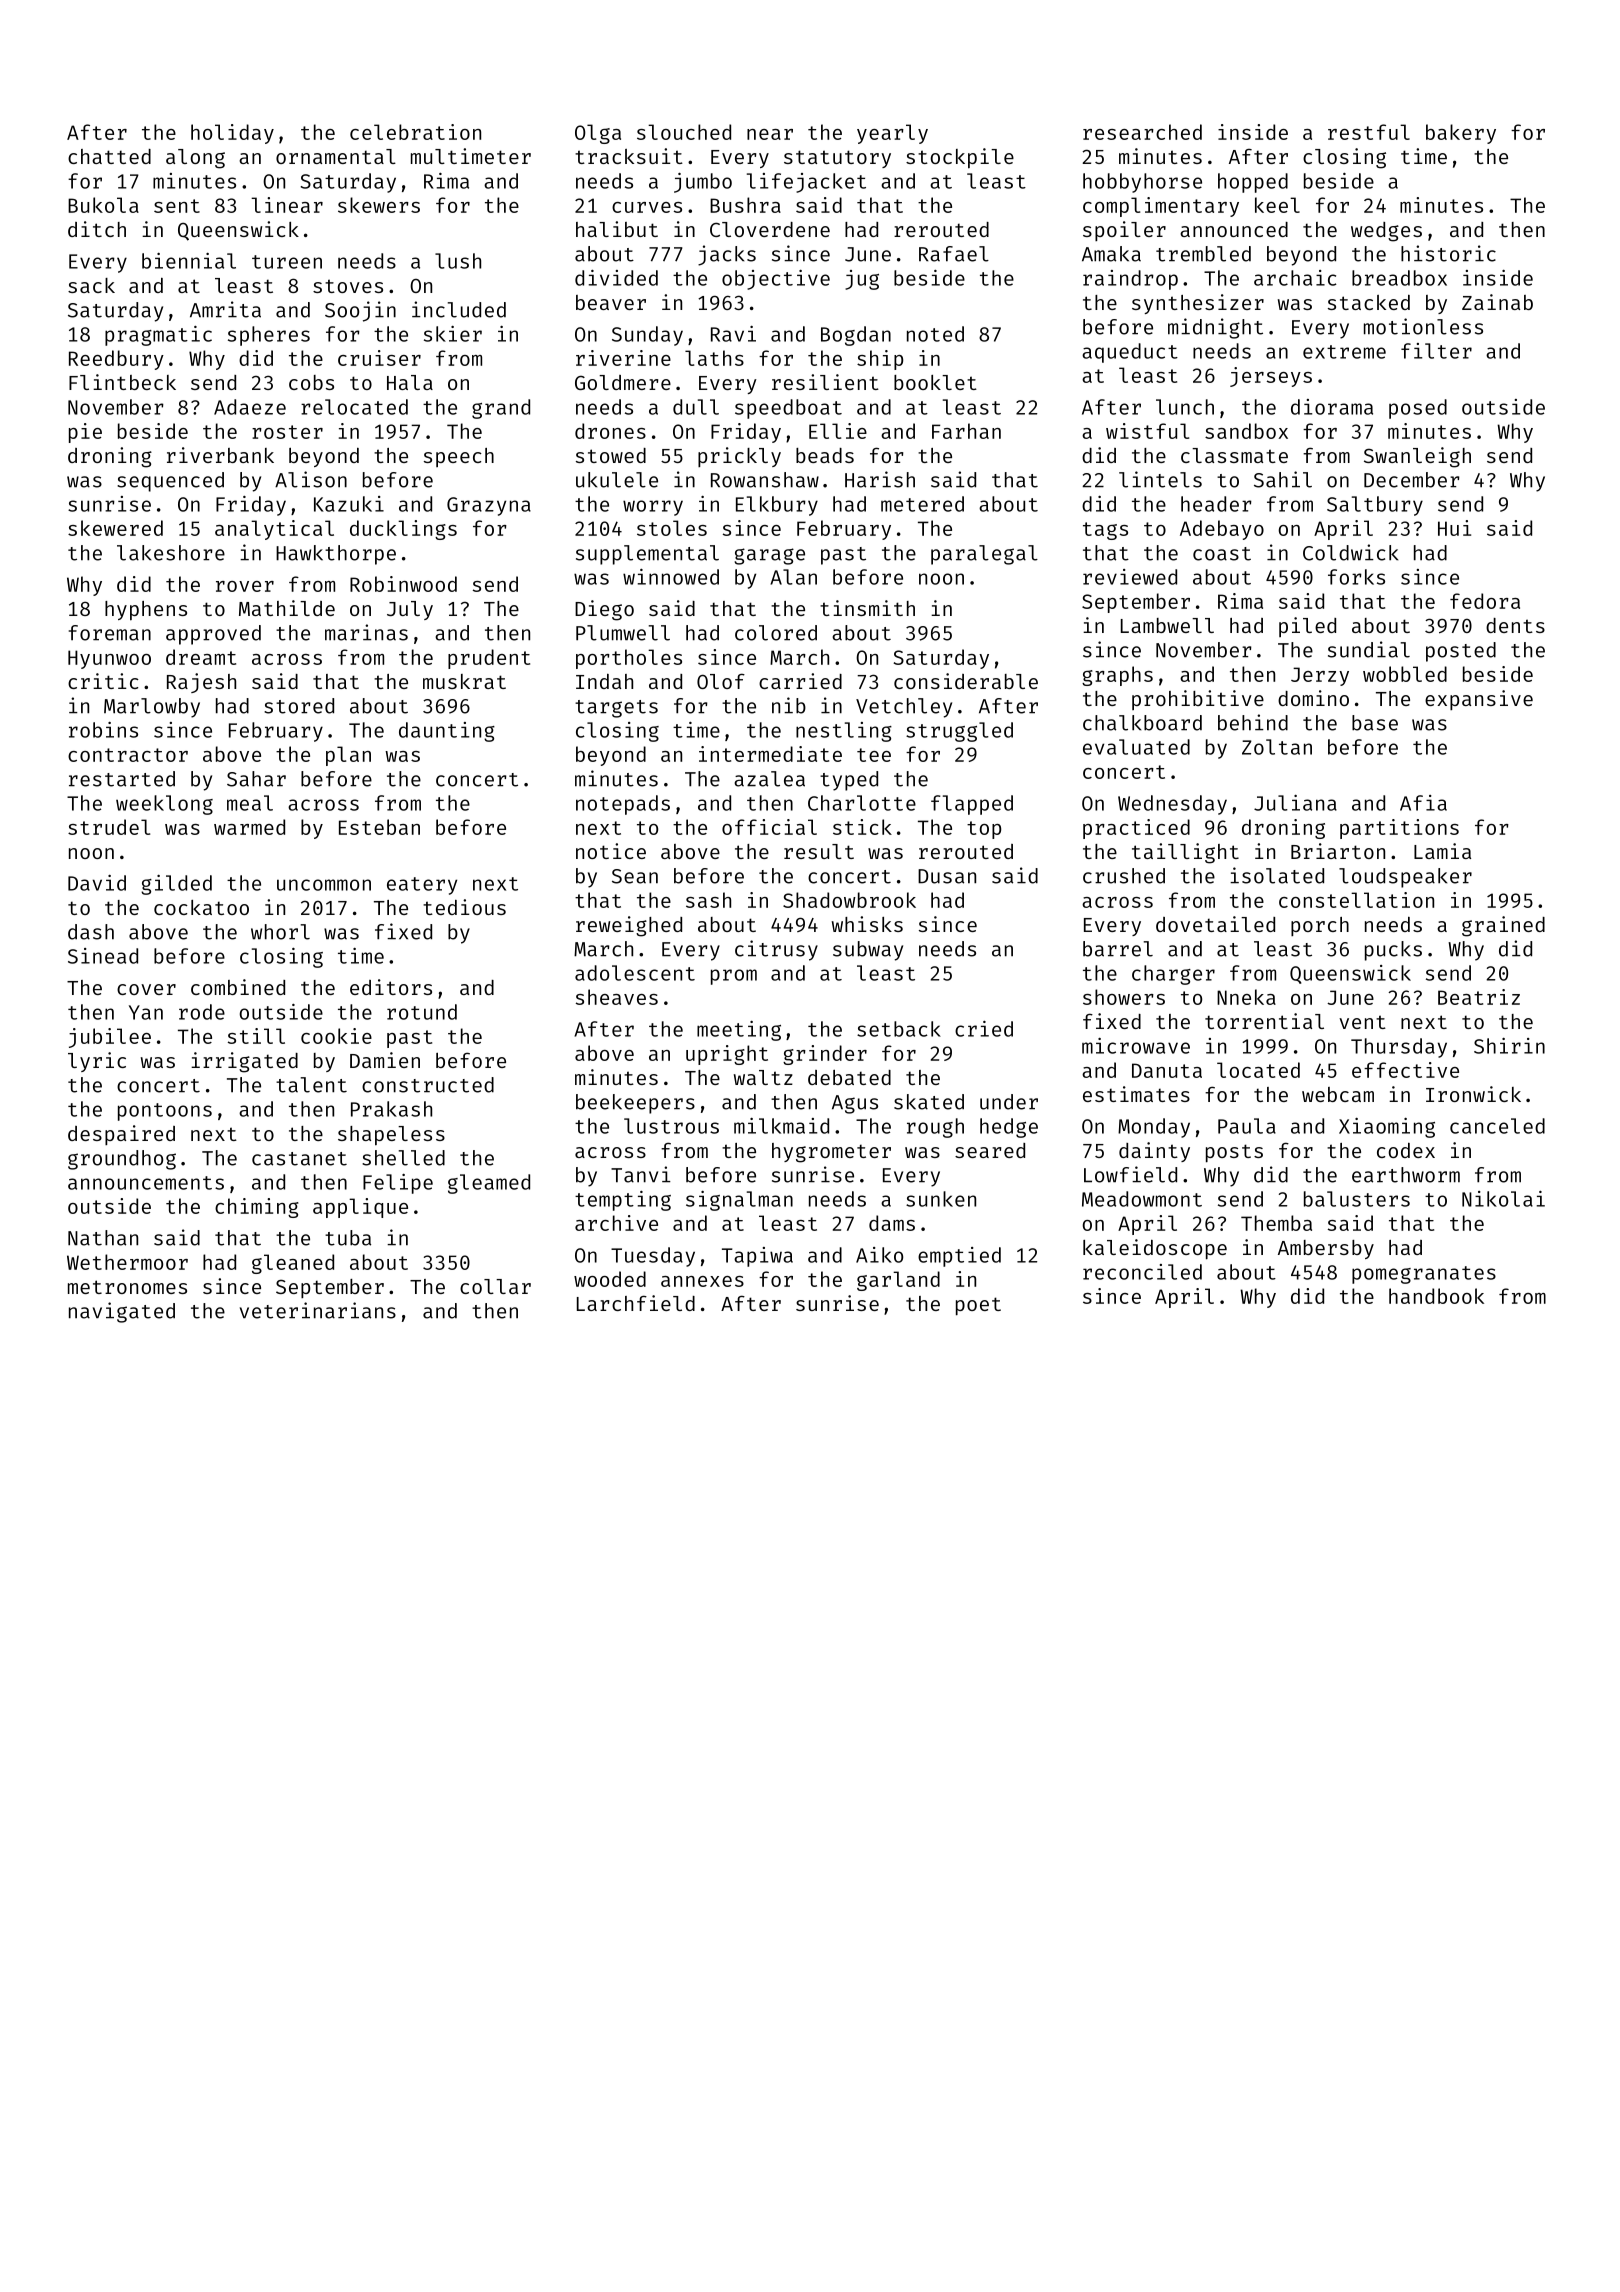  What do you see at coordinates (849, 900) in the image?
I see `Shadowbrook` at bounding box center [849, 900].
